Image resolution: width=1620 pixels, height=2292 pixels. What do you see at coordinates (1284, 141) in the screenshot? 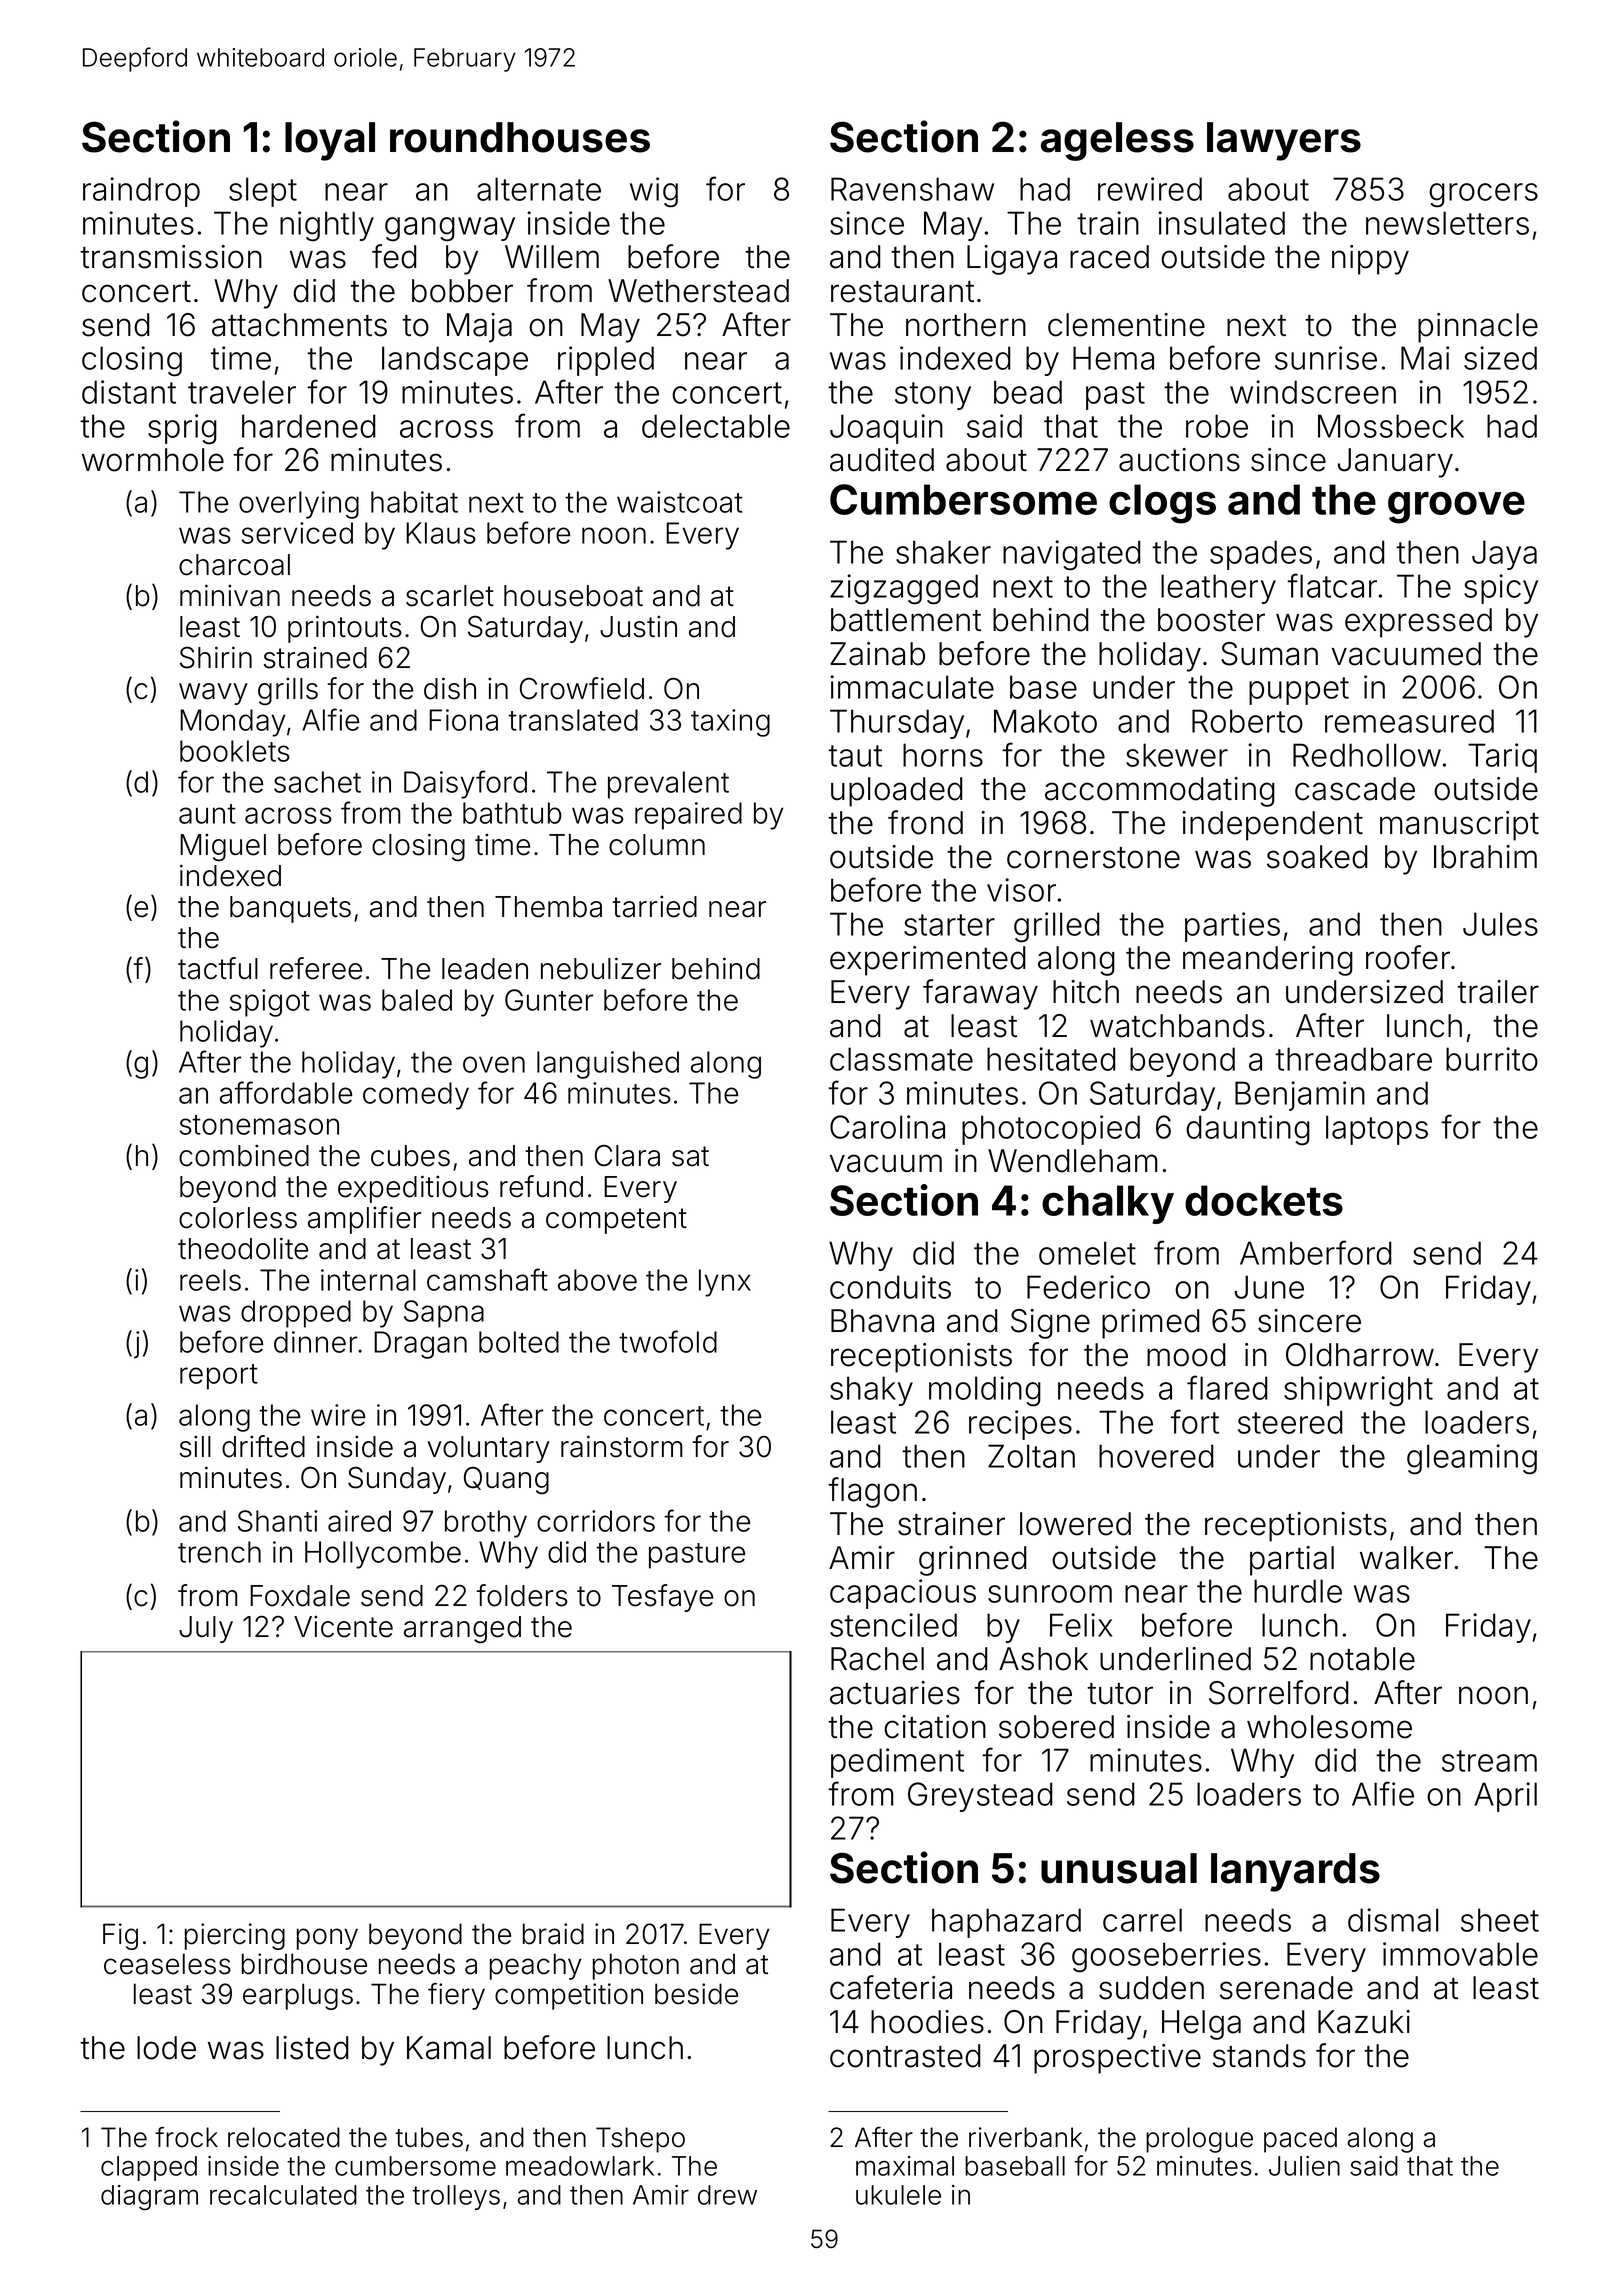
I see `lawyers` at bounding box center [1284, 141].
